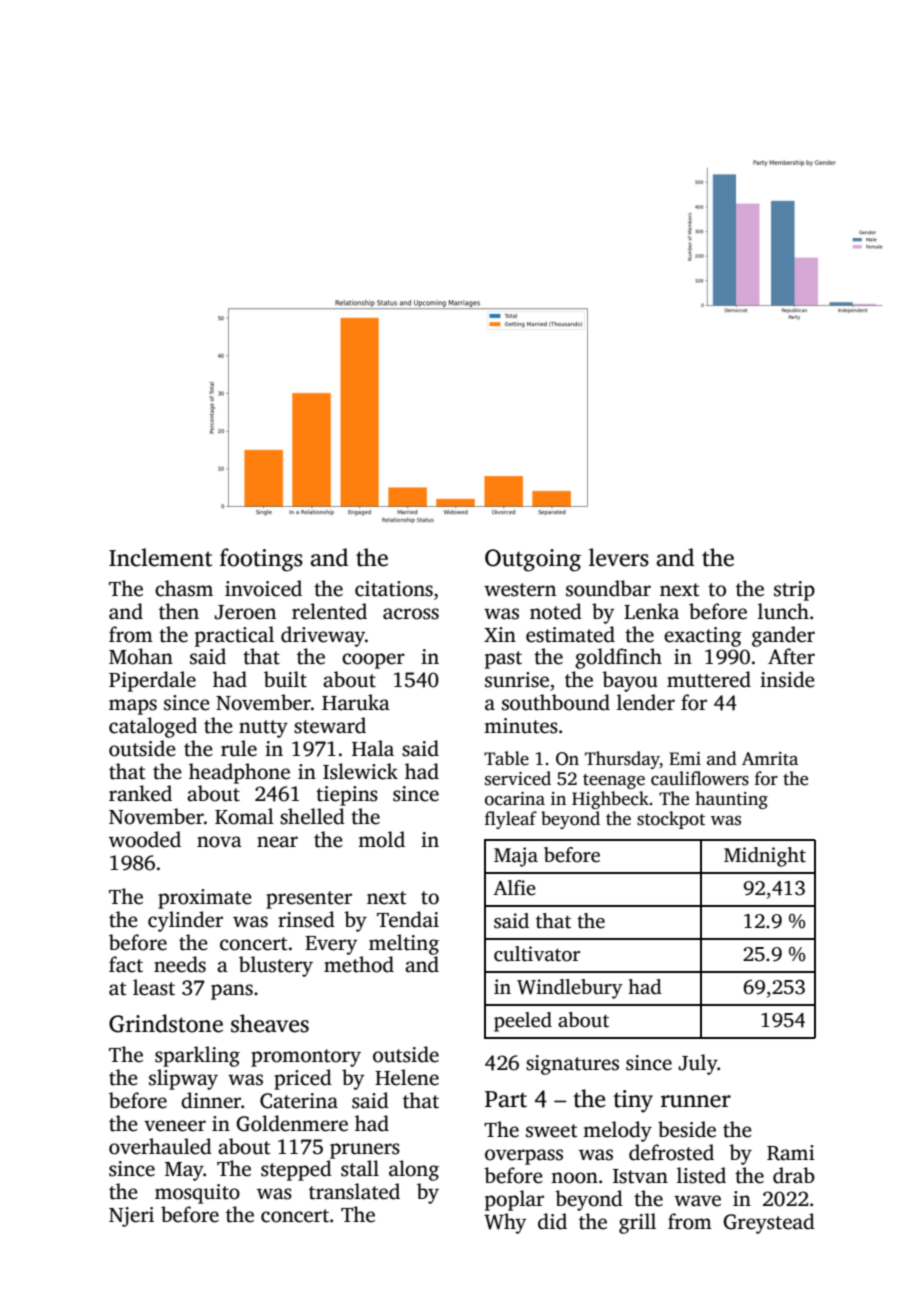  What do you see at coordinates (765, 857) in the screenshot?
I see `Midnight` at bounding box center [765, 857].
